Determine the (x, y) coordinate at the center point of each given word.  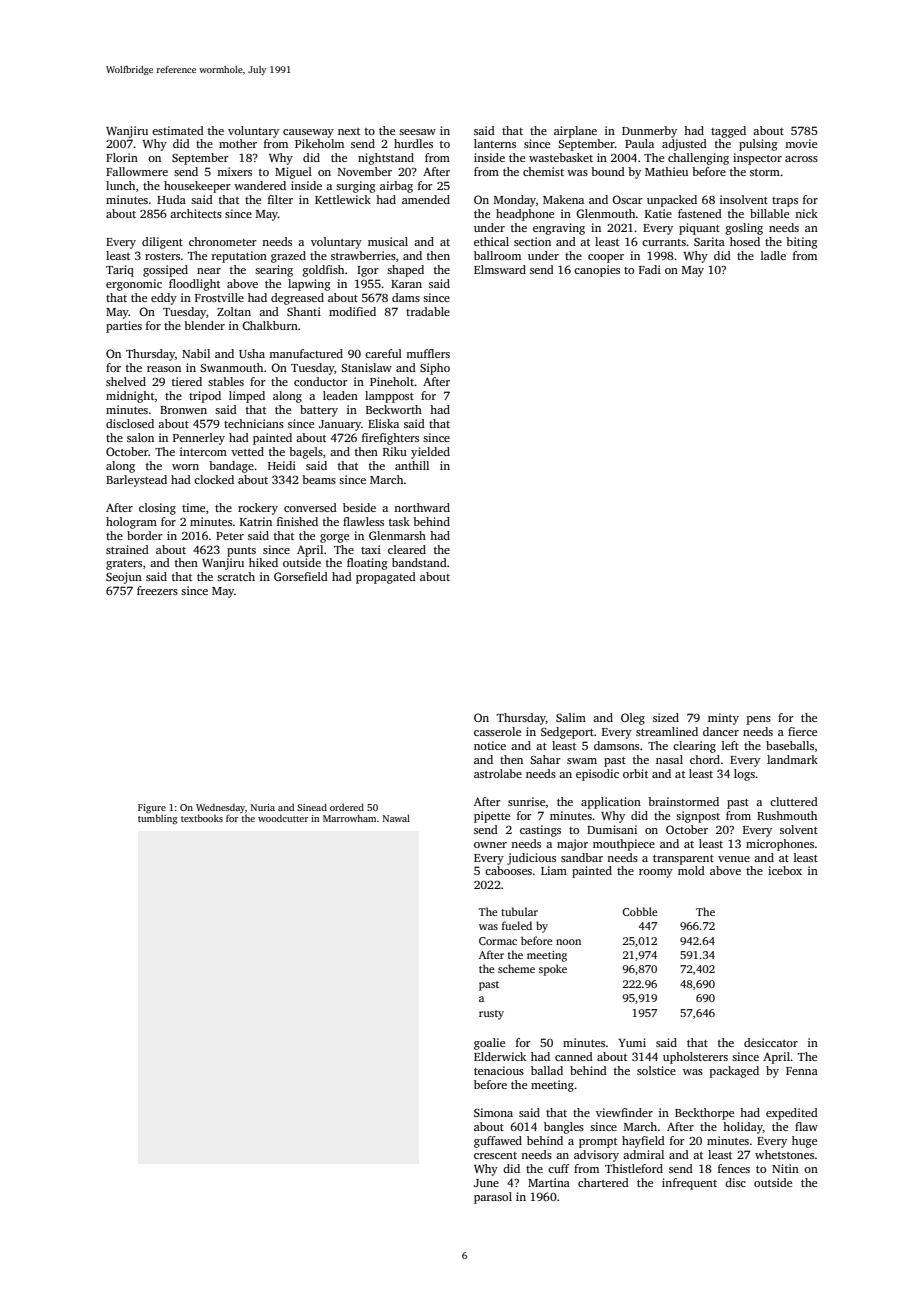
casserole (497, 731)
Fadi (650, 269)
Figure (152, 808)
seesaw (417, 132)
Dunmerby (649, 132)
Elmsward (500, 269)
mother (238, 143)
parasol (493, 1198)
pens (759, 720)
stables (226, 381)
